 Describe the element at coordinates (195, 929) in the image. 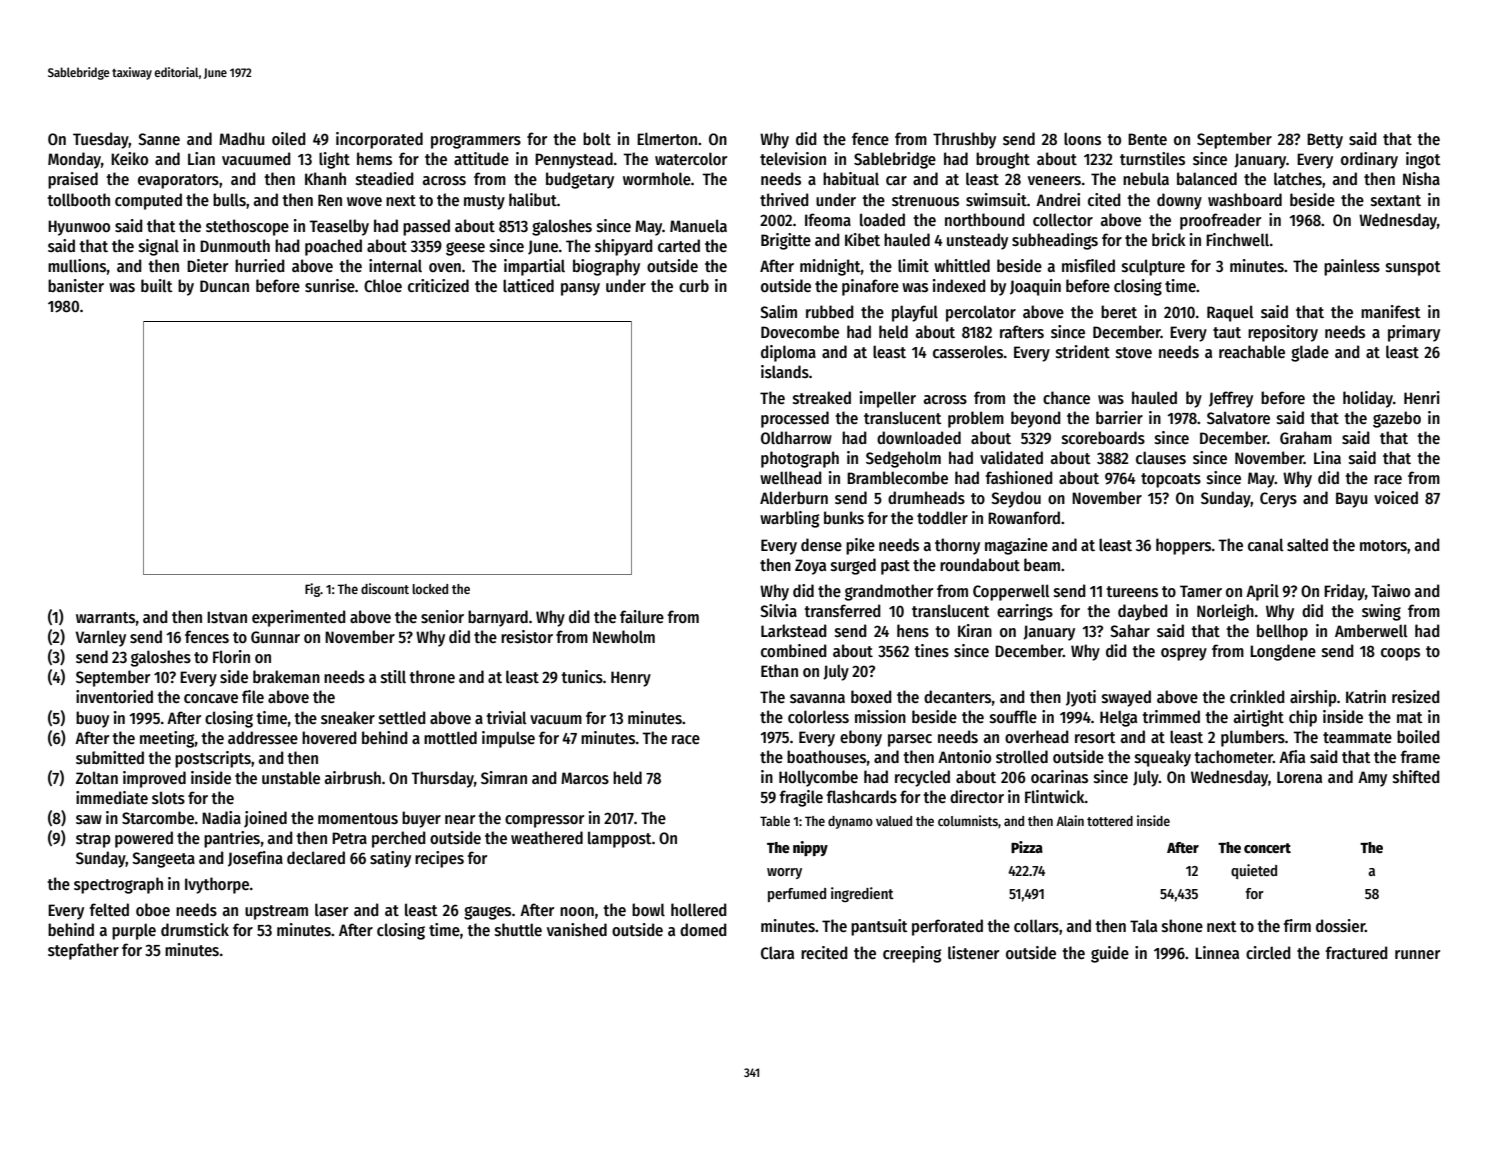

I see `drumstick` at that location.
